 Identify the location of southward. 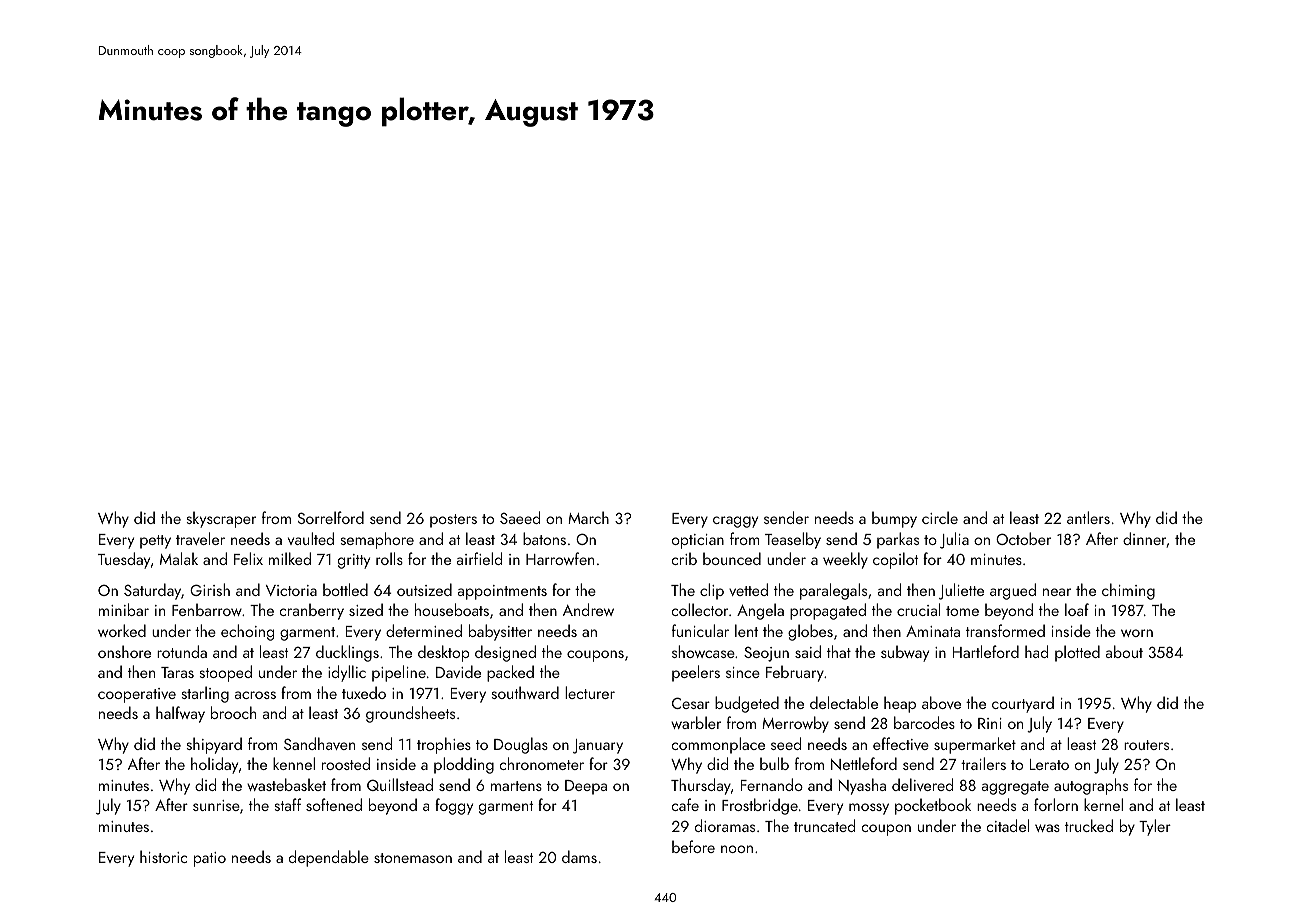
(525, 692).
